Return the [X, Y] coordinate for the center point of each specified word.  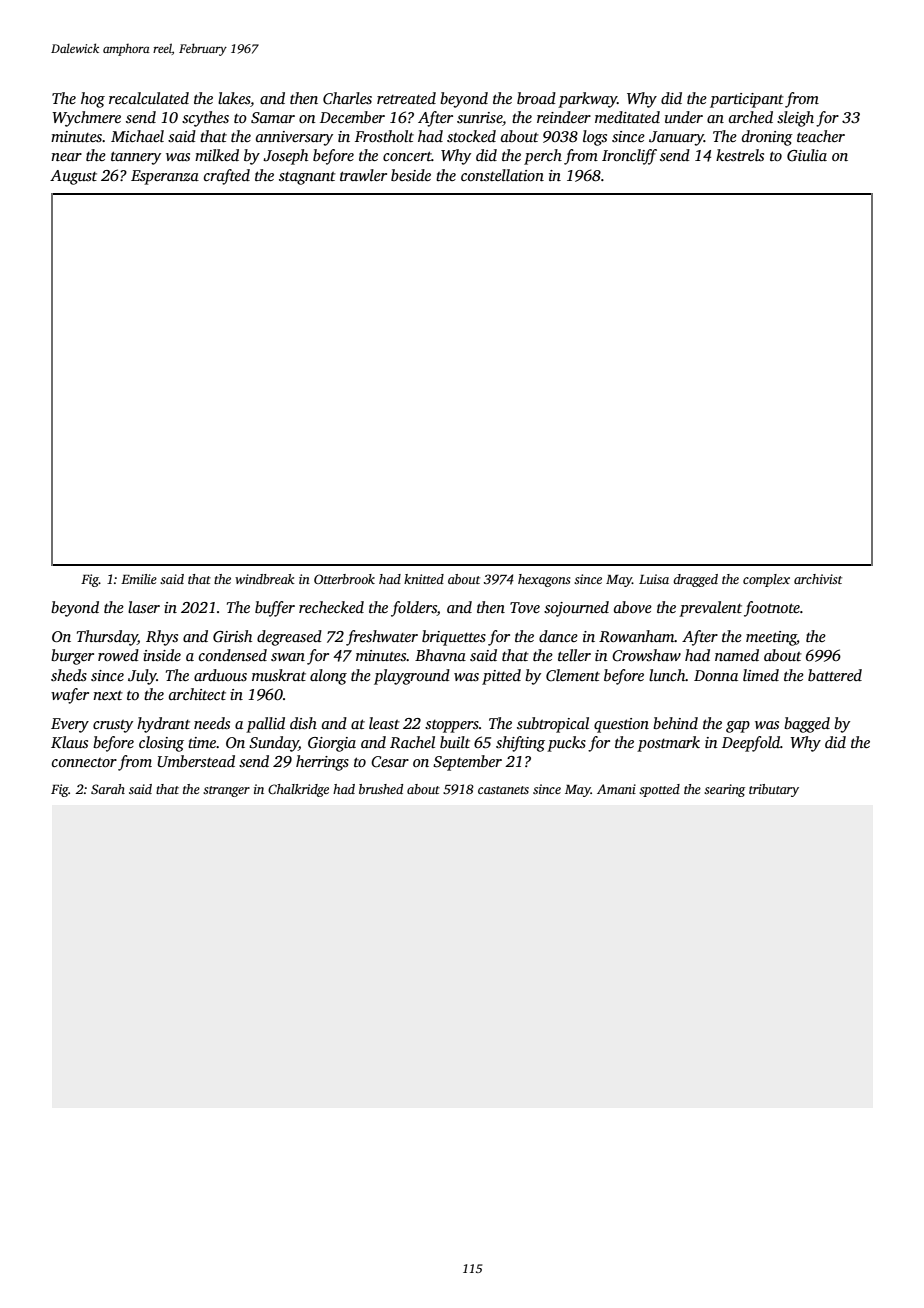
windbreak [265, 579]
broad [536, 98]
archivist [818, 579]
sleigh [795, 119]
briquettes [454, 638]
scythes [205, 119]
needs [212, 723]
